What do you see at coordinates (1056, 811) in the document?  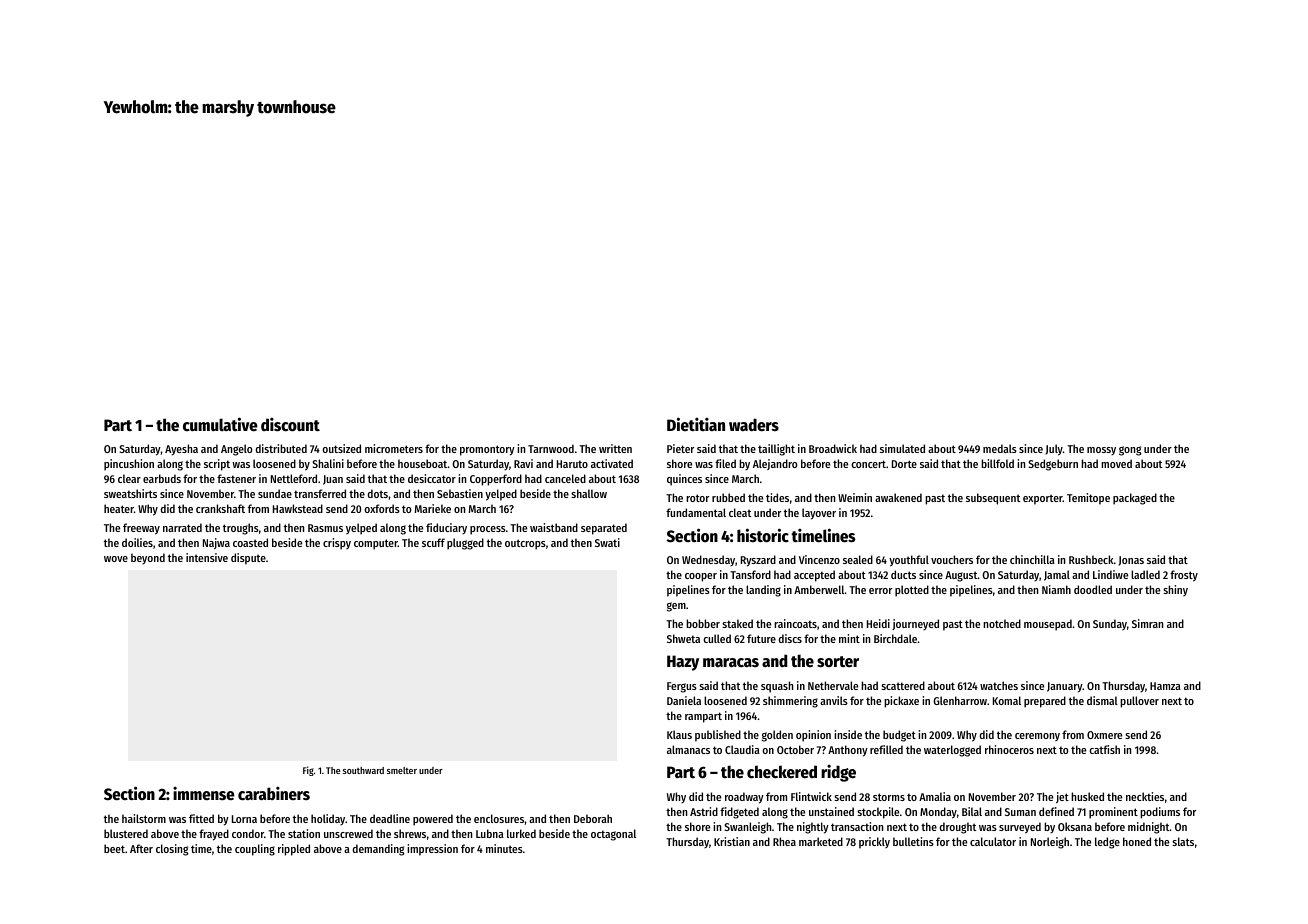 I see `defined` at bounding box center [1056, 811].
